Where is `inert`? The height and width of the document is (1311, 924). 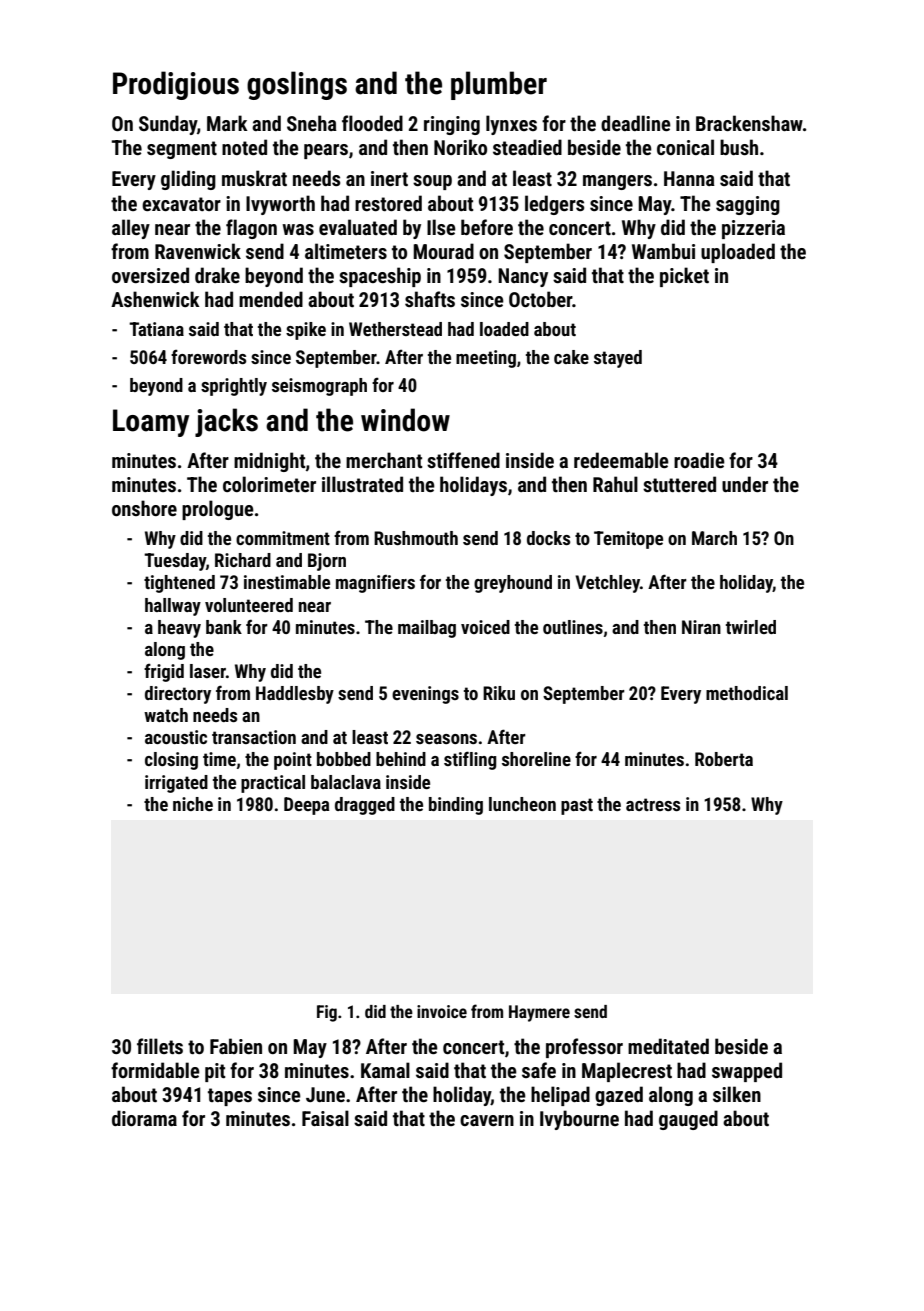
inert is located at coordinates (389, 178).
